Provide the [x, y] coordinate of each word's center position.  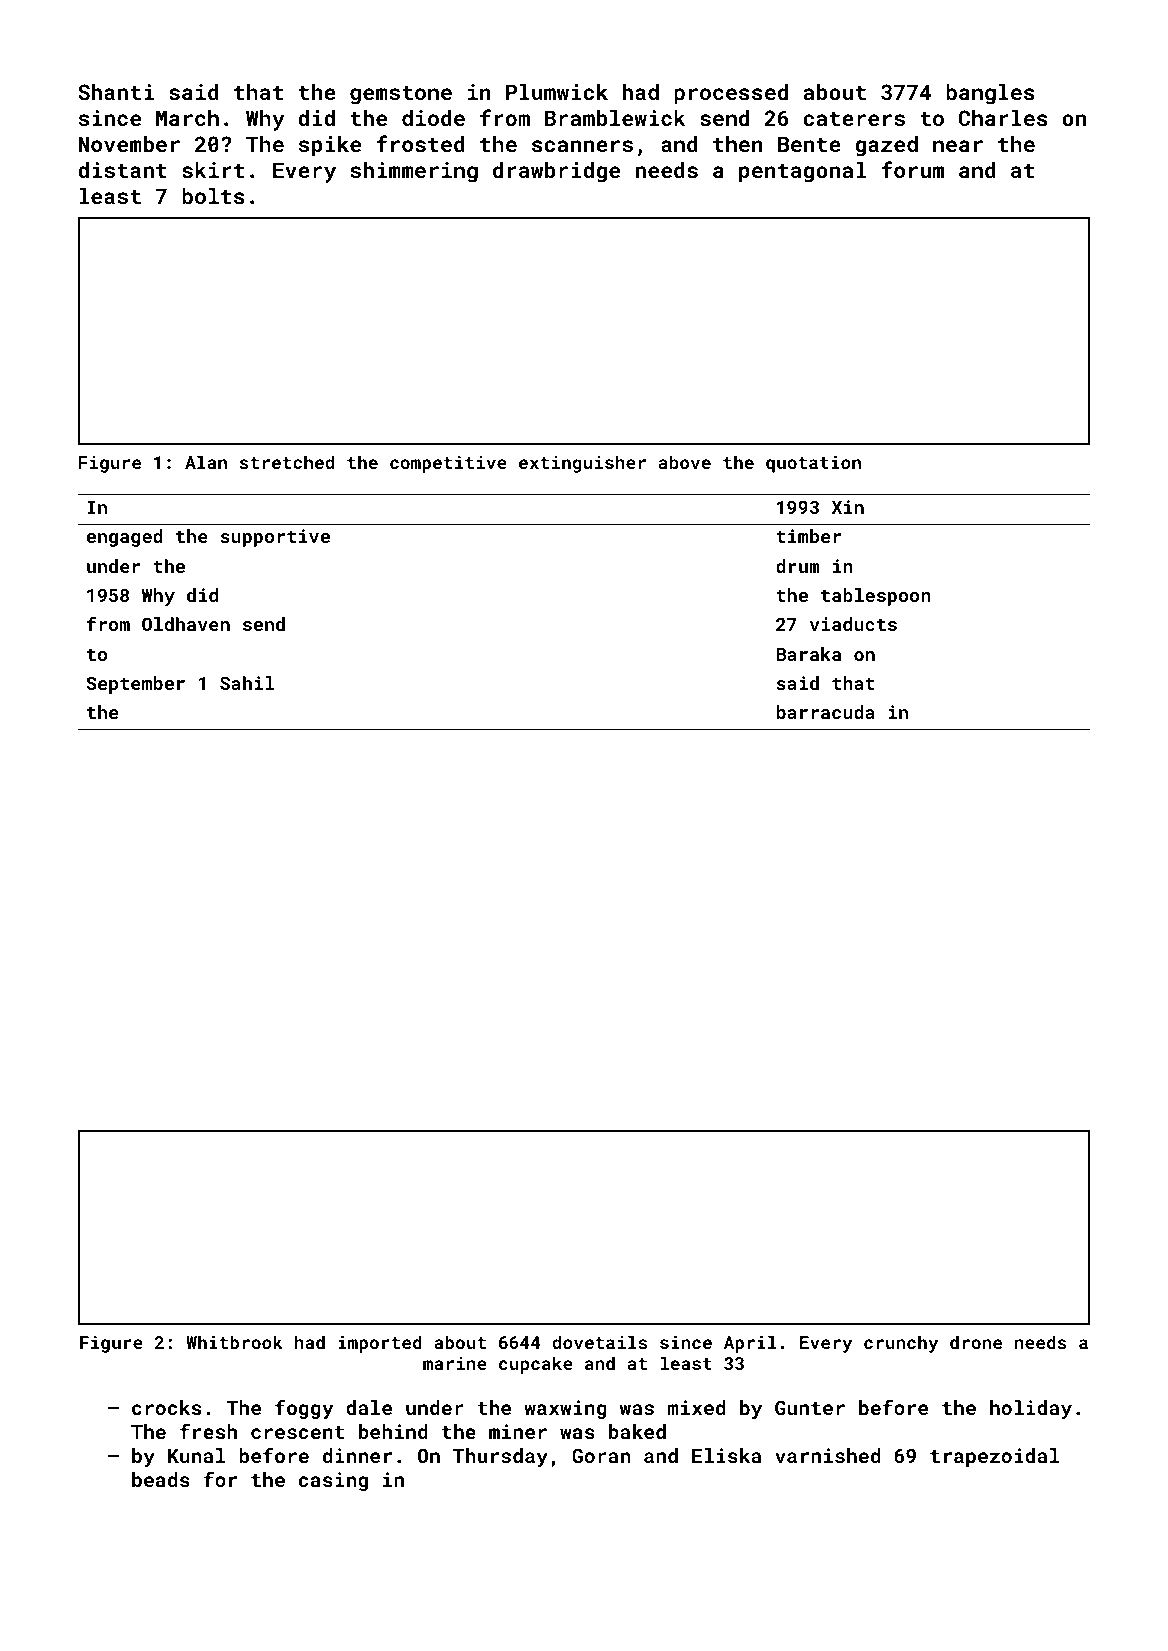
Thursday [500, 1457]
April [750, 1344]
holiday [1031, 1409]
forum [912, 169]
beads [161, 1479]
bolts [213, 196]
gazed [886, 146]
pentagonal [802, 172]
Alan [206, 462]
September [135, 685]
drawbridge [556, 172]
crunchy [901, 1344]
